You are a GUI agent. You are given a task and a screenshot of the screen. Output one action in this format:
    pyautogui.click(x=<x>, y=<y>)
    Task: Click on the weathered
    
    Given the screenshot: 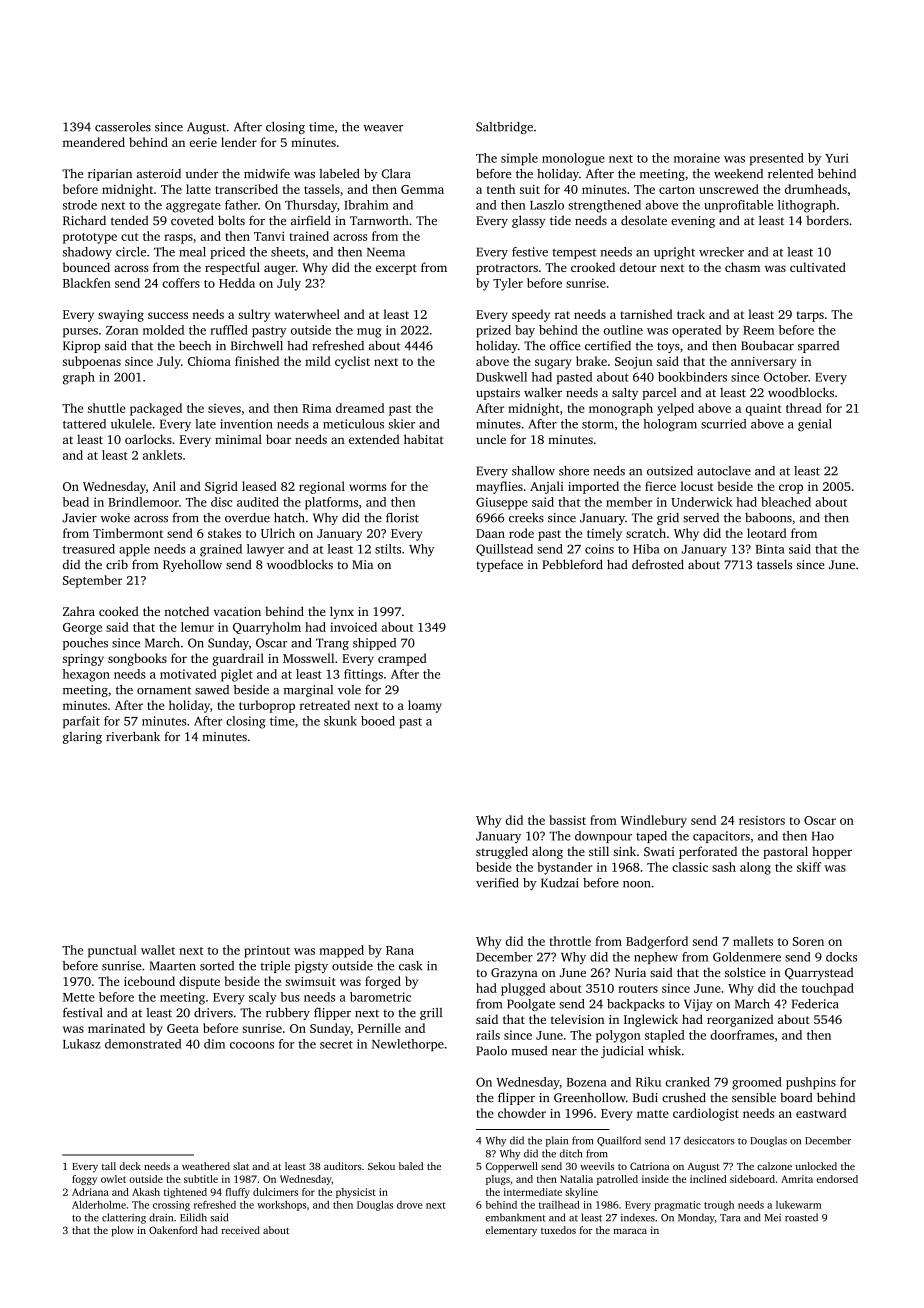 What is the action you would take?
    pyautogui.click(x=206, y=1166)
